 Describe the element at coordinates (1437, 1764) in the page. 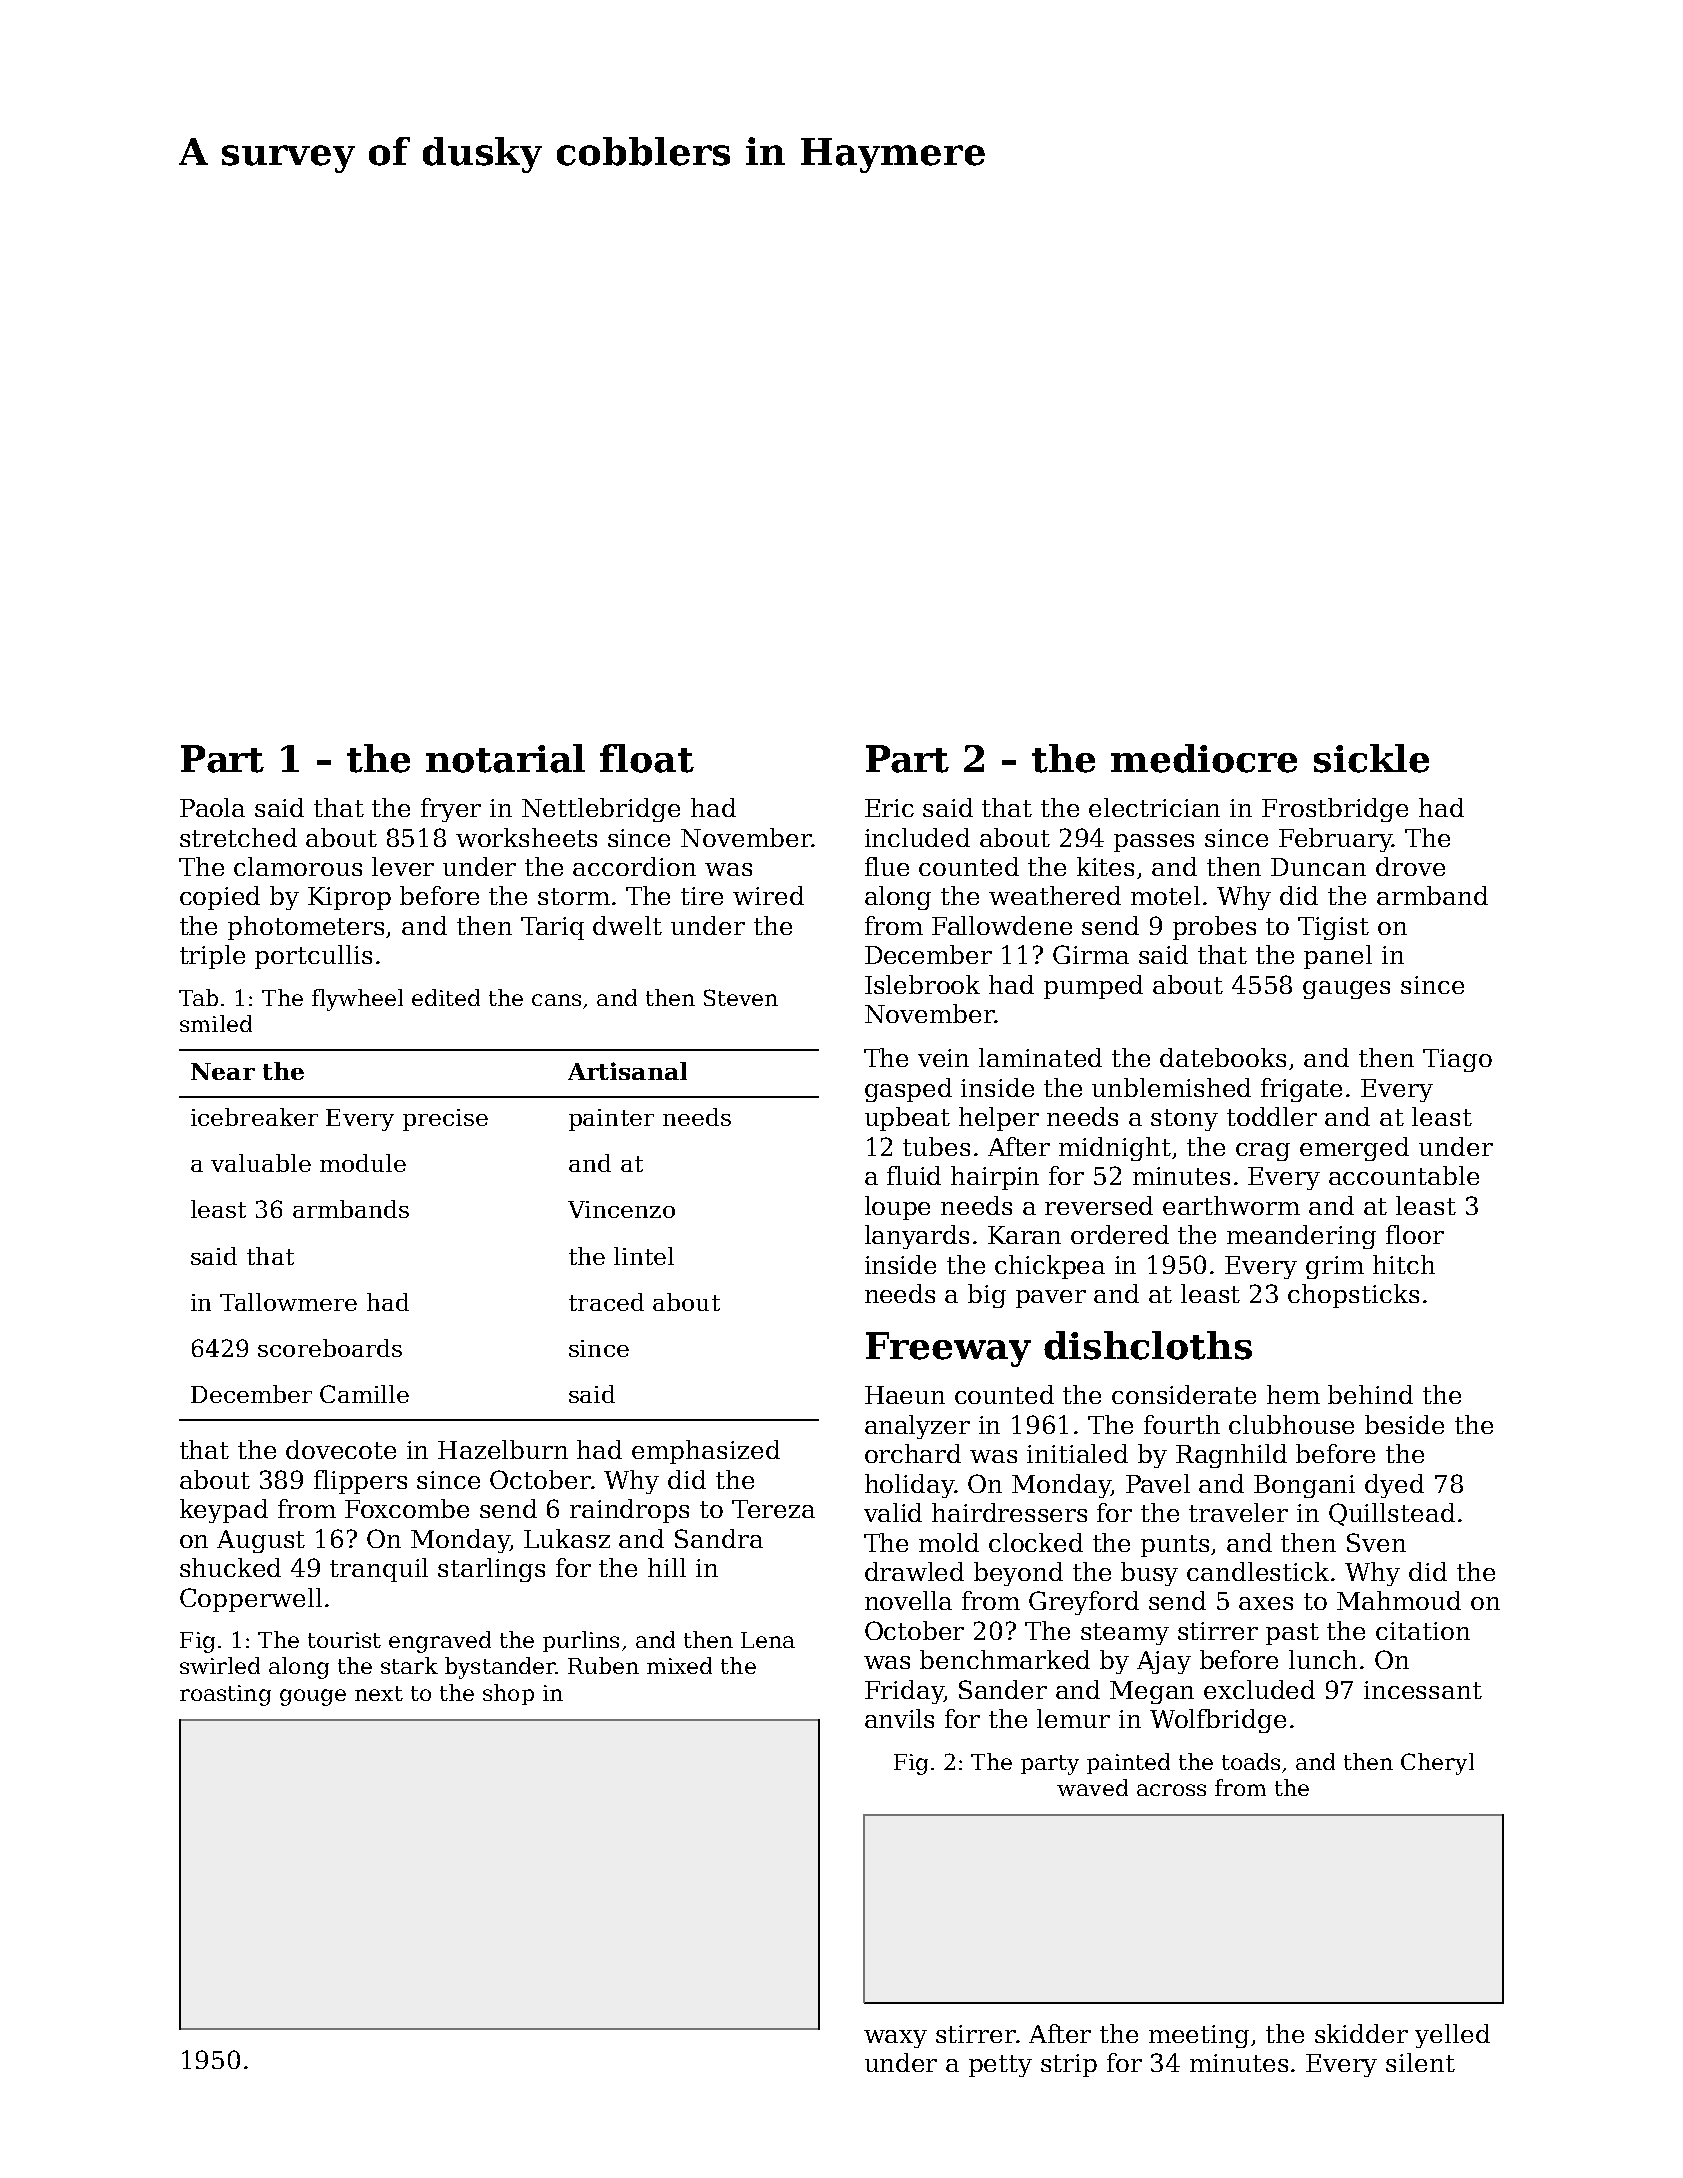

I see `Cheryl` at that location.
